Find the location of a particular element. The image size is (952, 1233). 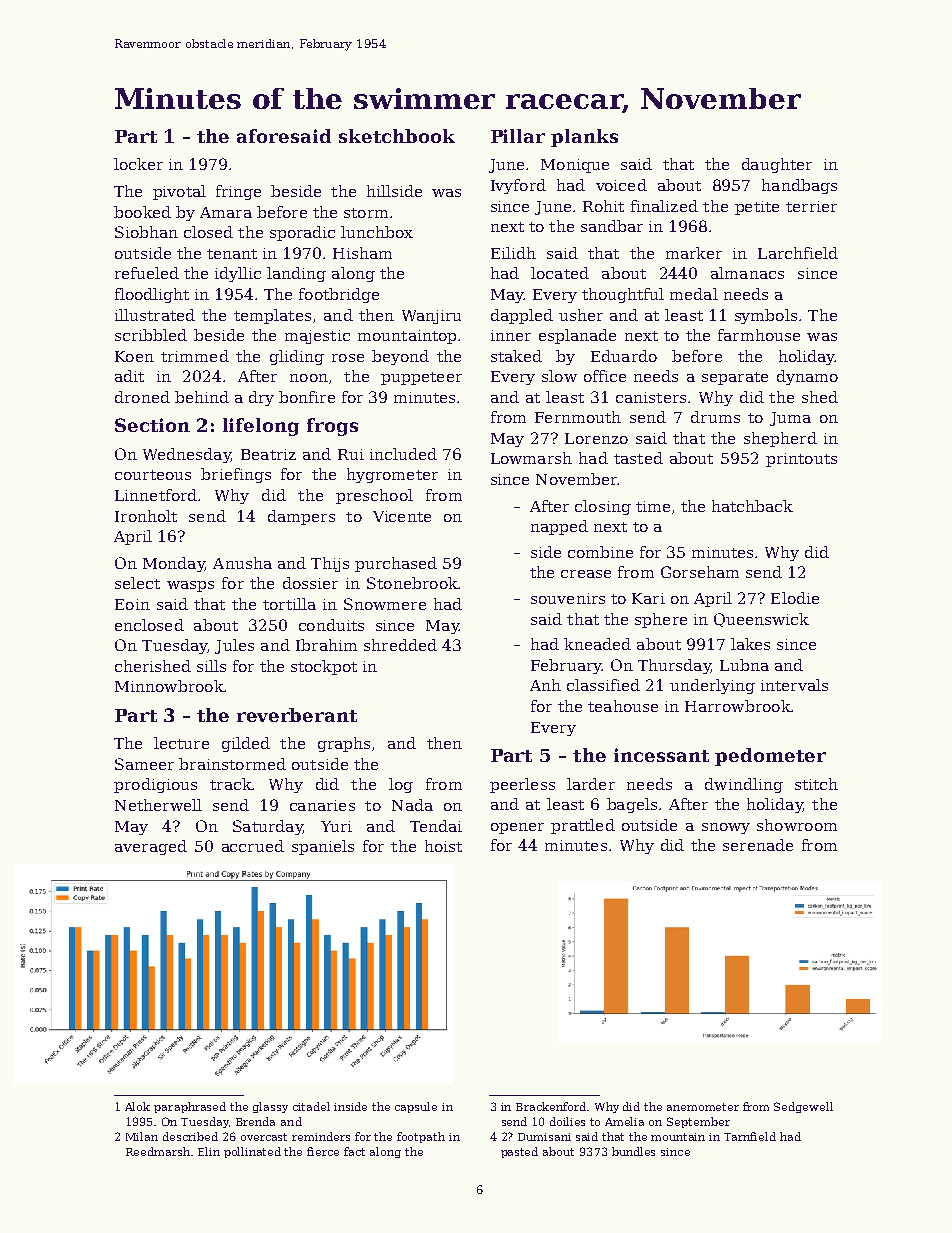

glassy is located at coordinates (270, 1107).
